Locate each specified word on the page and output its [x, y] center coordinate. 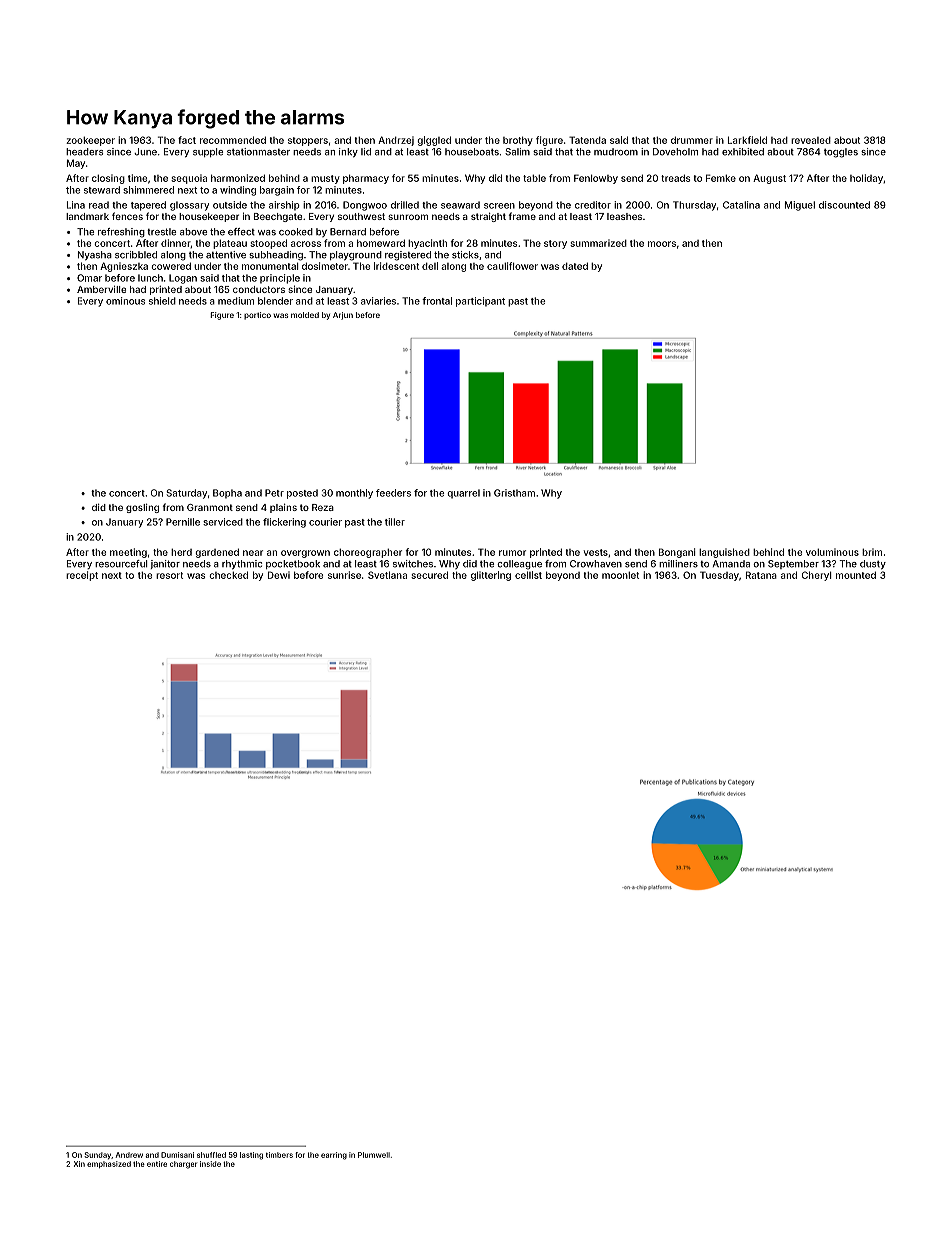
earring [334, 1156]
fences [127, 216]
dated [575, 266]
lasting [251, 1156]
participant [480, 302]
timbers [279, 1155]
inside [210, 1164]
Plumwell [374, 1155]
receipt [82, 576]
